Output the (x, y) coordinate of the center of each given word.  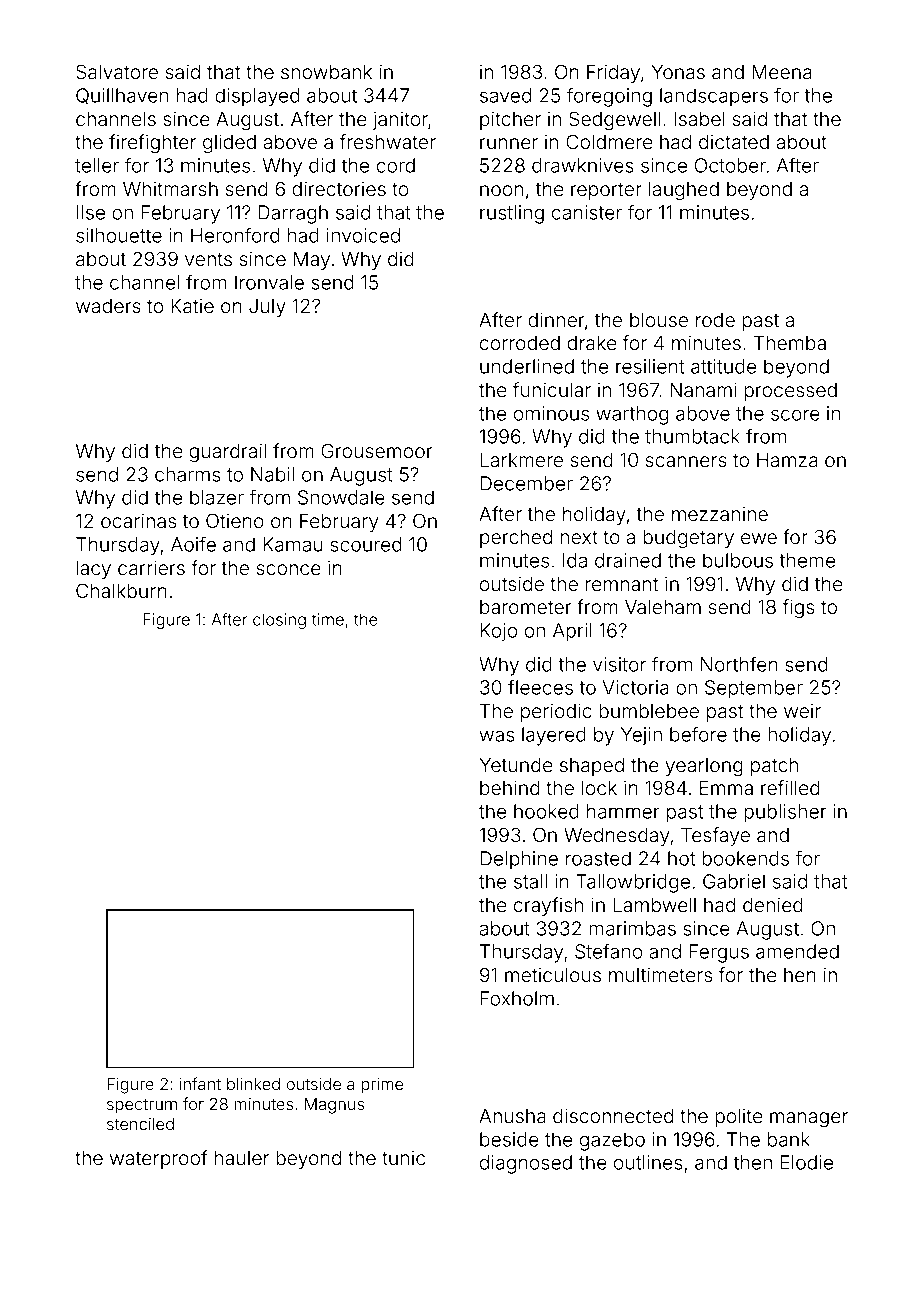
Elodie (807, 1162)
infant (200, 1083)
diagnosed (526, 1164)
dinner (556, 319)
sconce (289, 569)
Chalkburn (121, 590)
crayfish (548, 906)
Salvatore (117, 71)
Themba (790, 343)
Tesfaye (715, 836)
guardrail (227, 452)
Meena (781, 72)
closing (279, 621)
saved (505, 95)
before (698, 734)
